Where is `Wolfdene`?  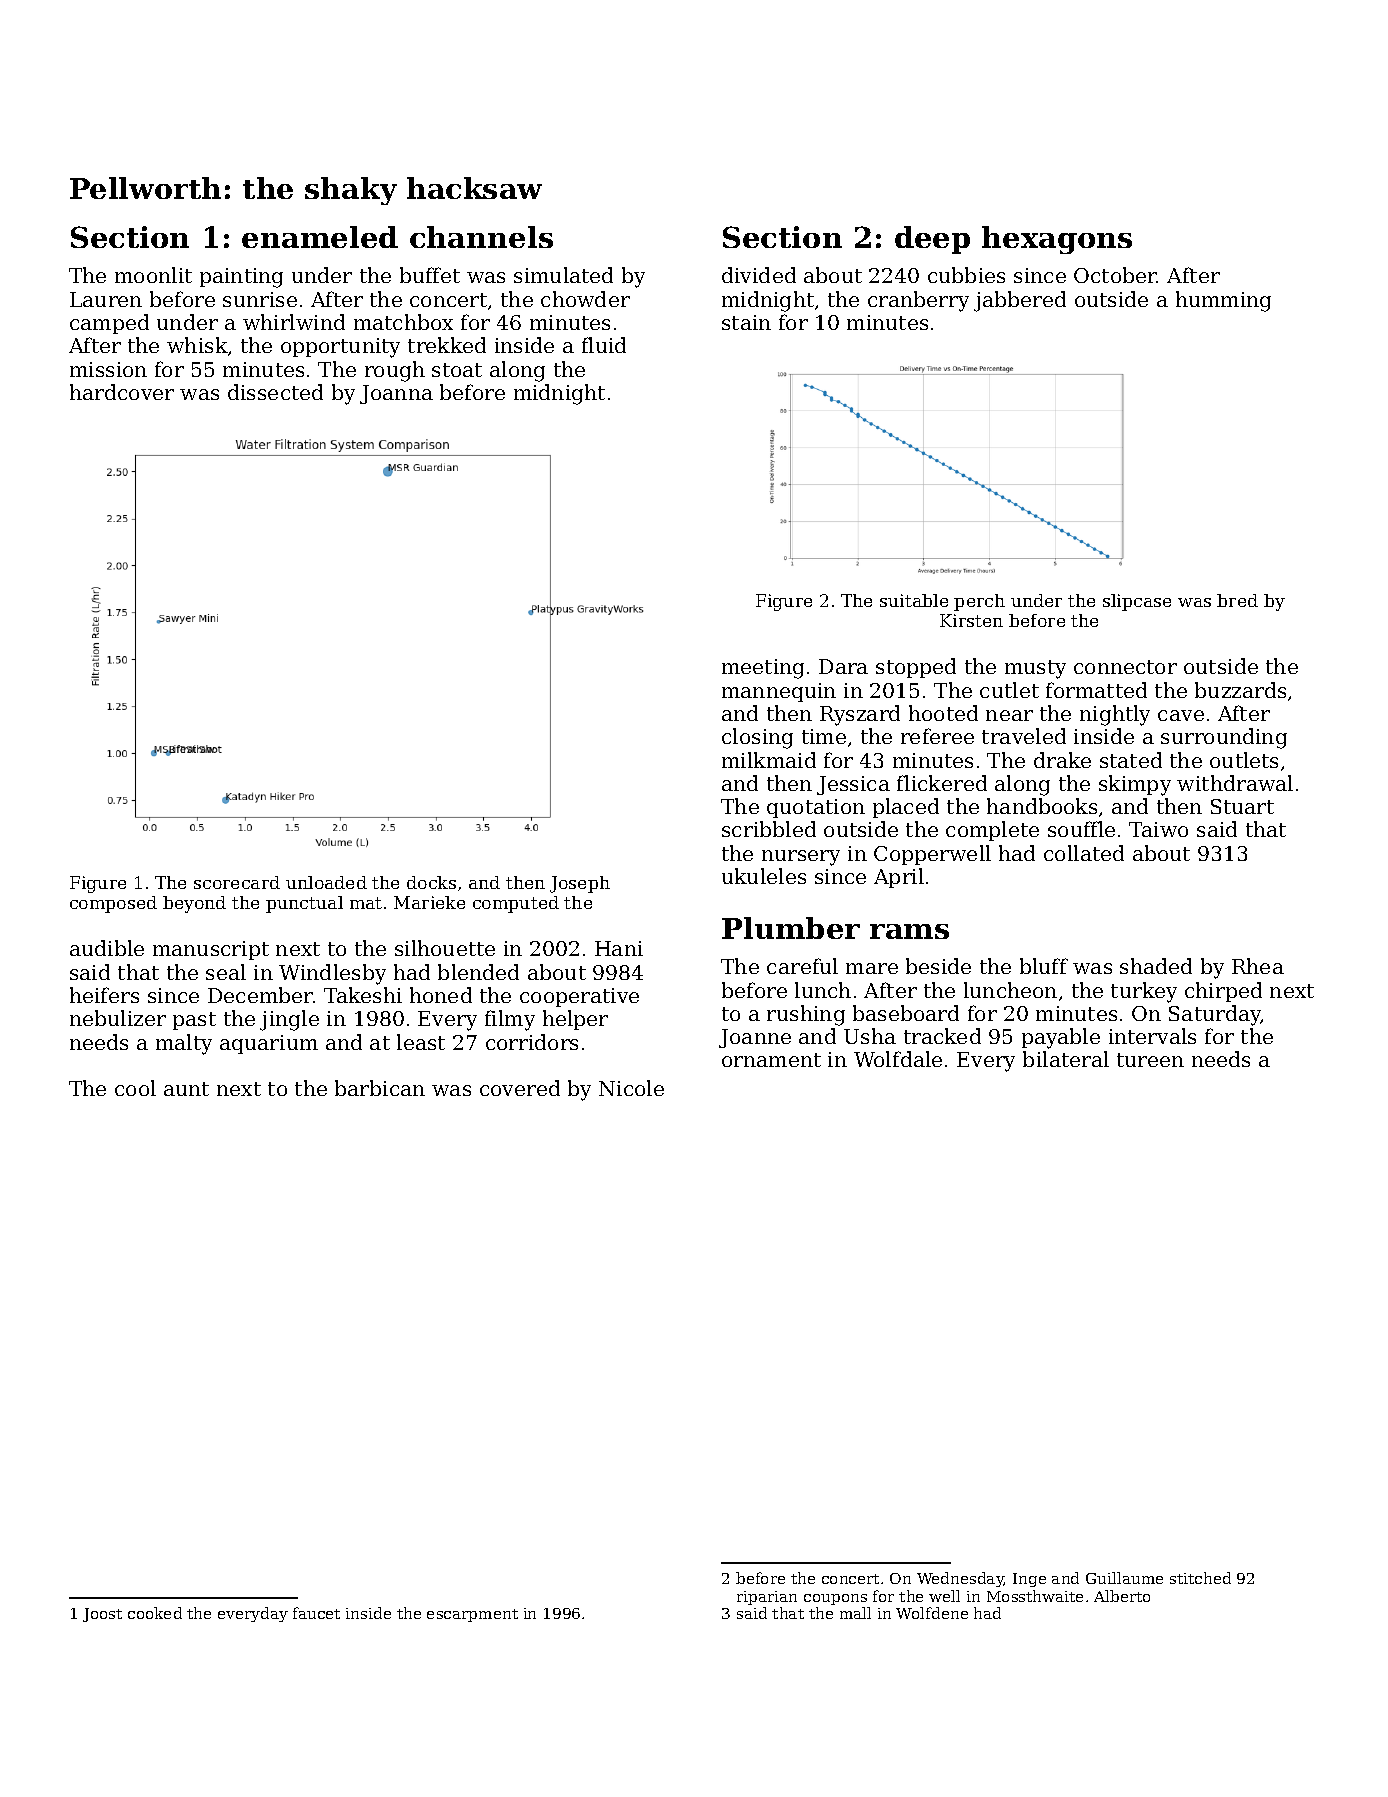 Wolfdene is located at coordinates (932, 1613).
